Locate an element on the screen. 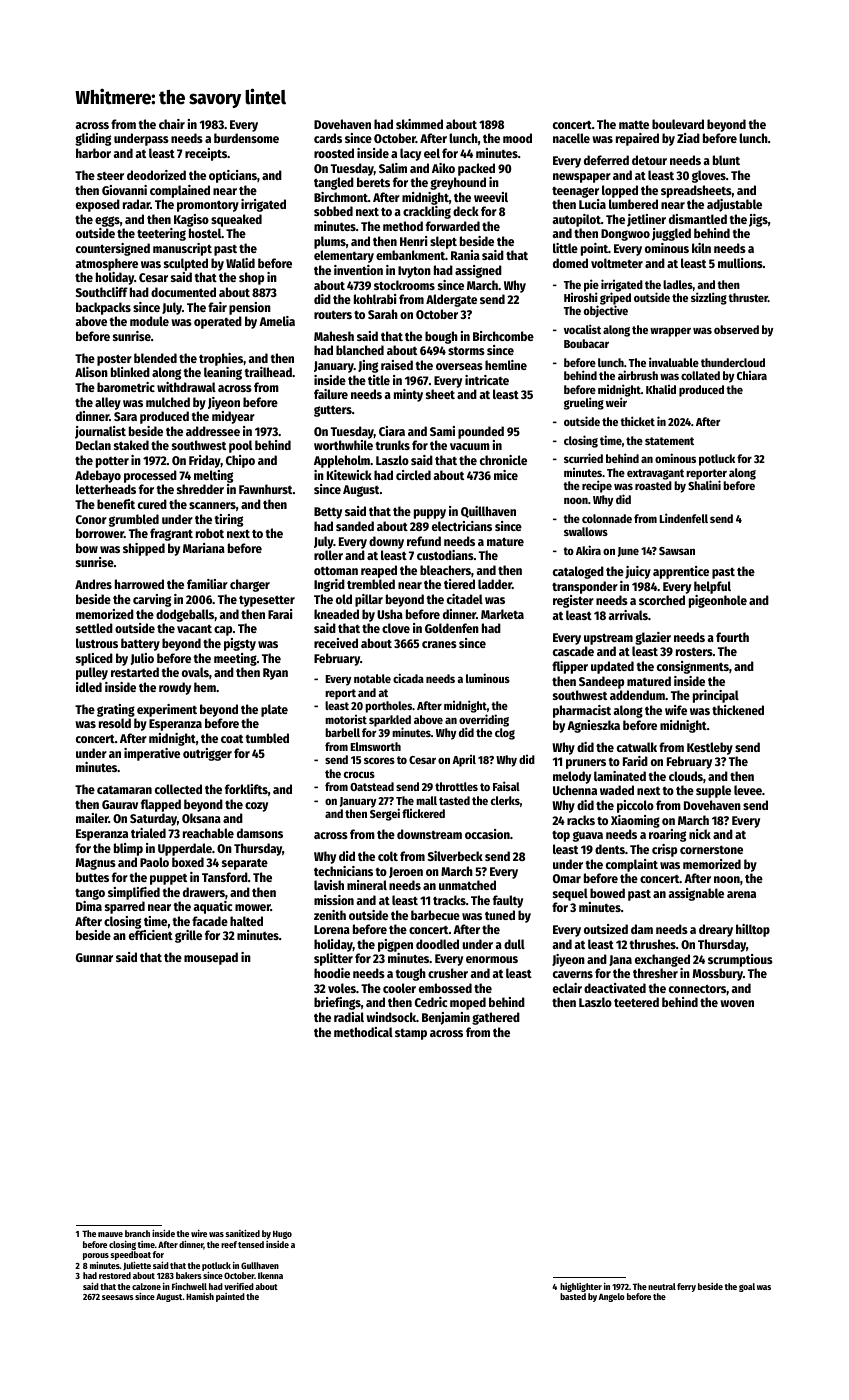 This screenshot has width=849, height=1400. worthwhile is located at coordinates (343, 445).
